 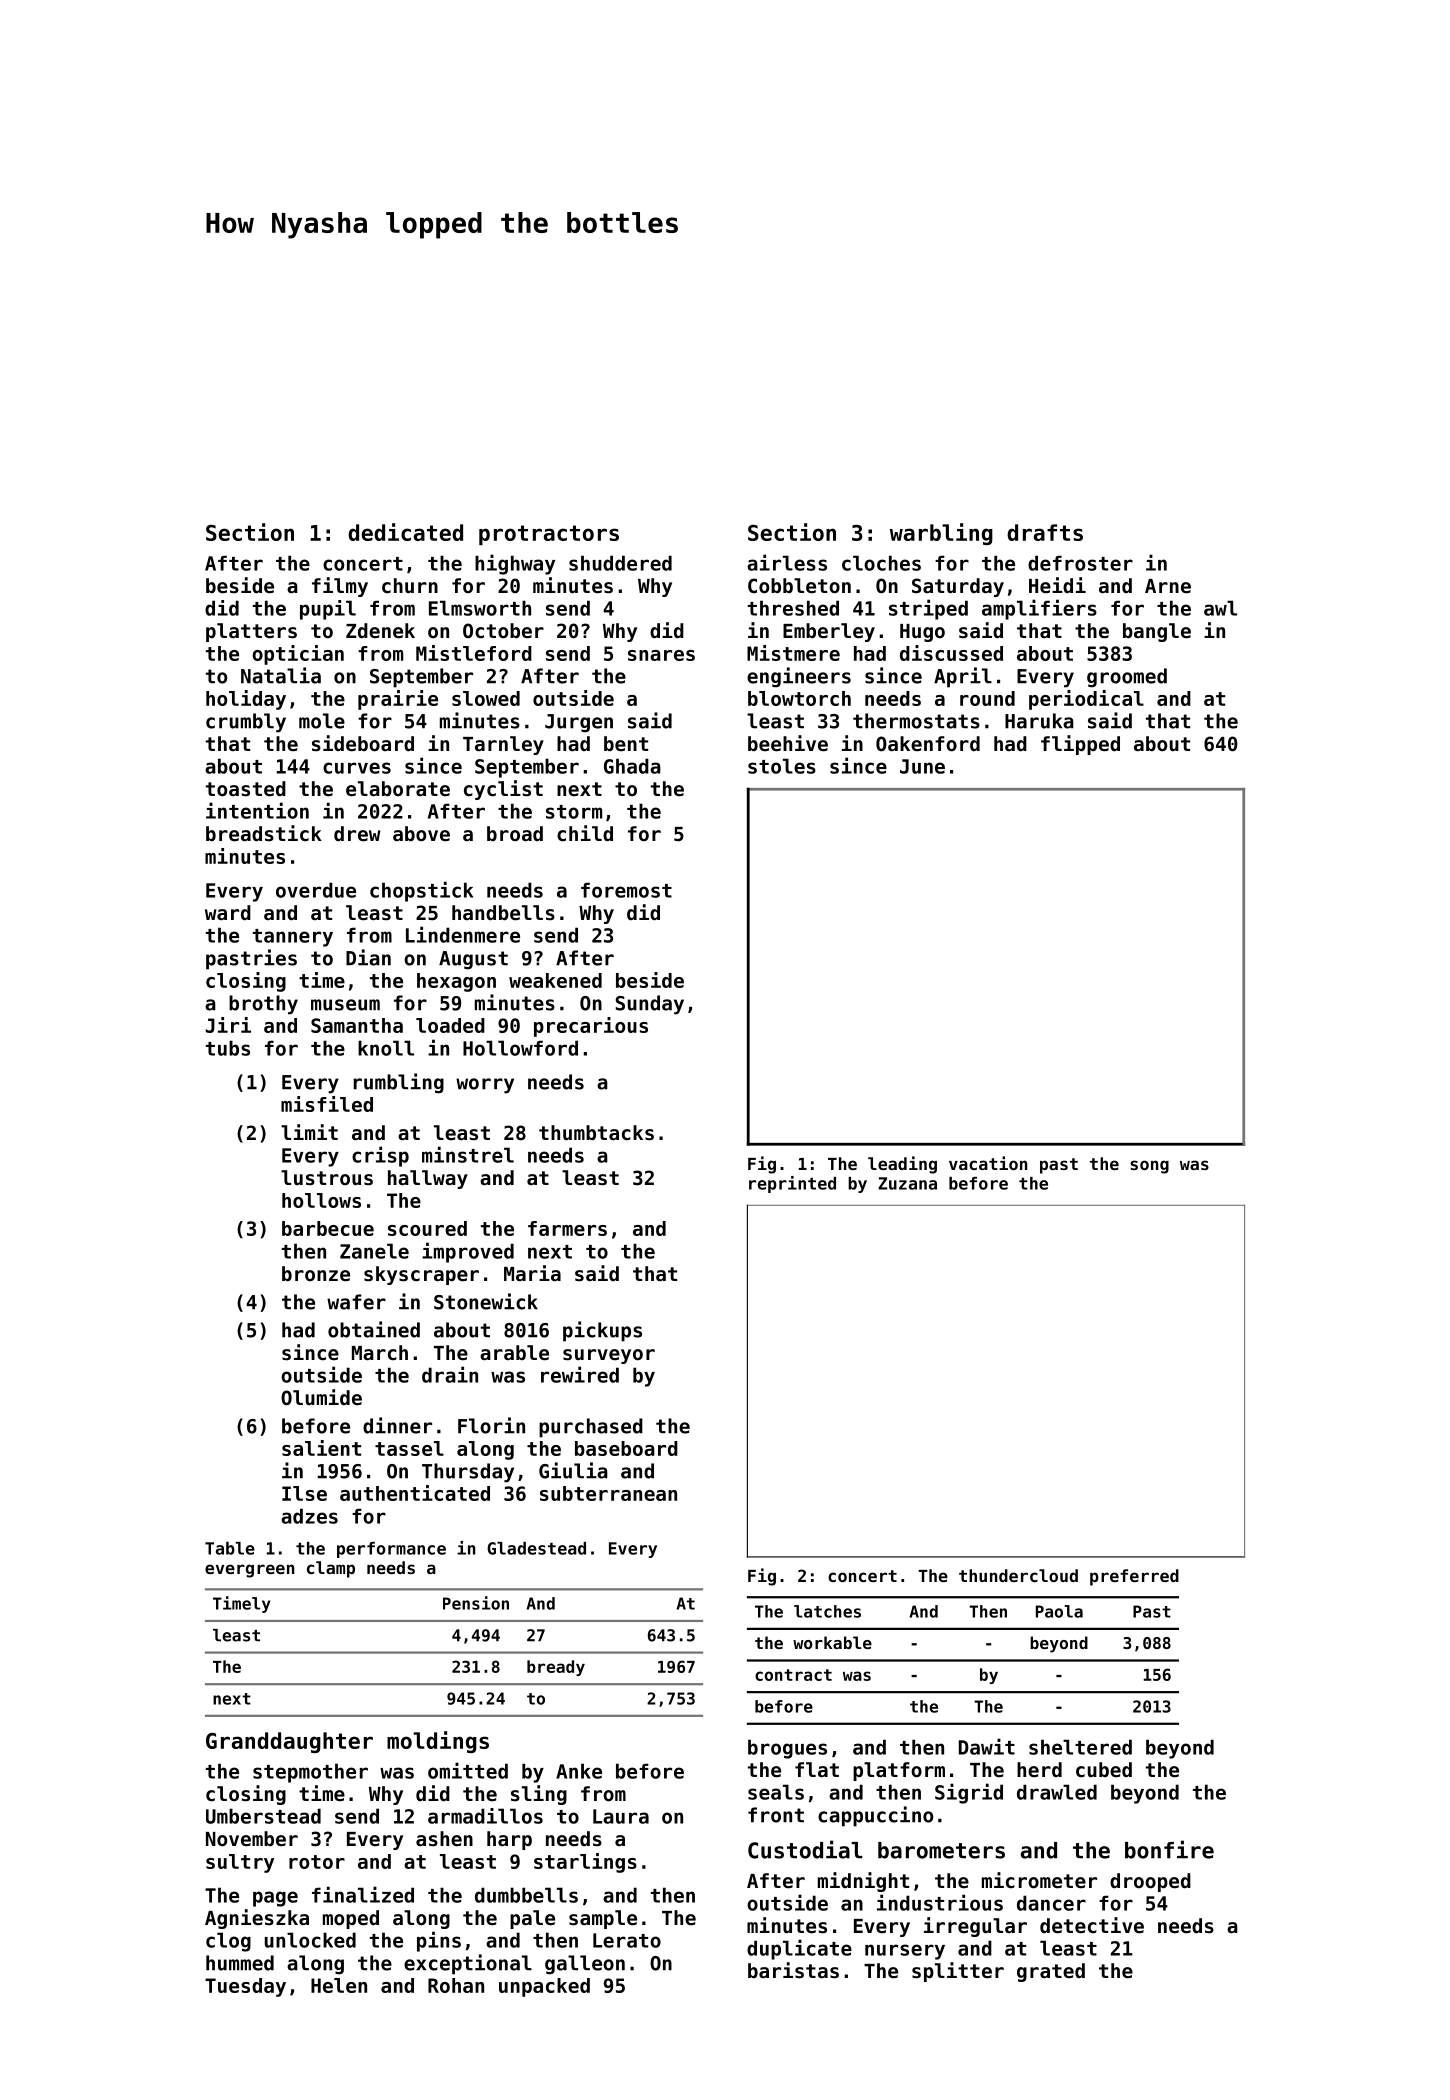 What do you see at coordinates (405, 532) in the screenshot?
I see `dedicated` at bounding box center [405, 532].
